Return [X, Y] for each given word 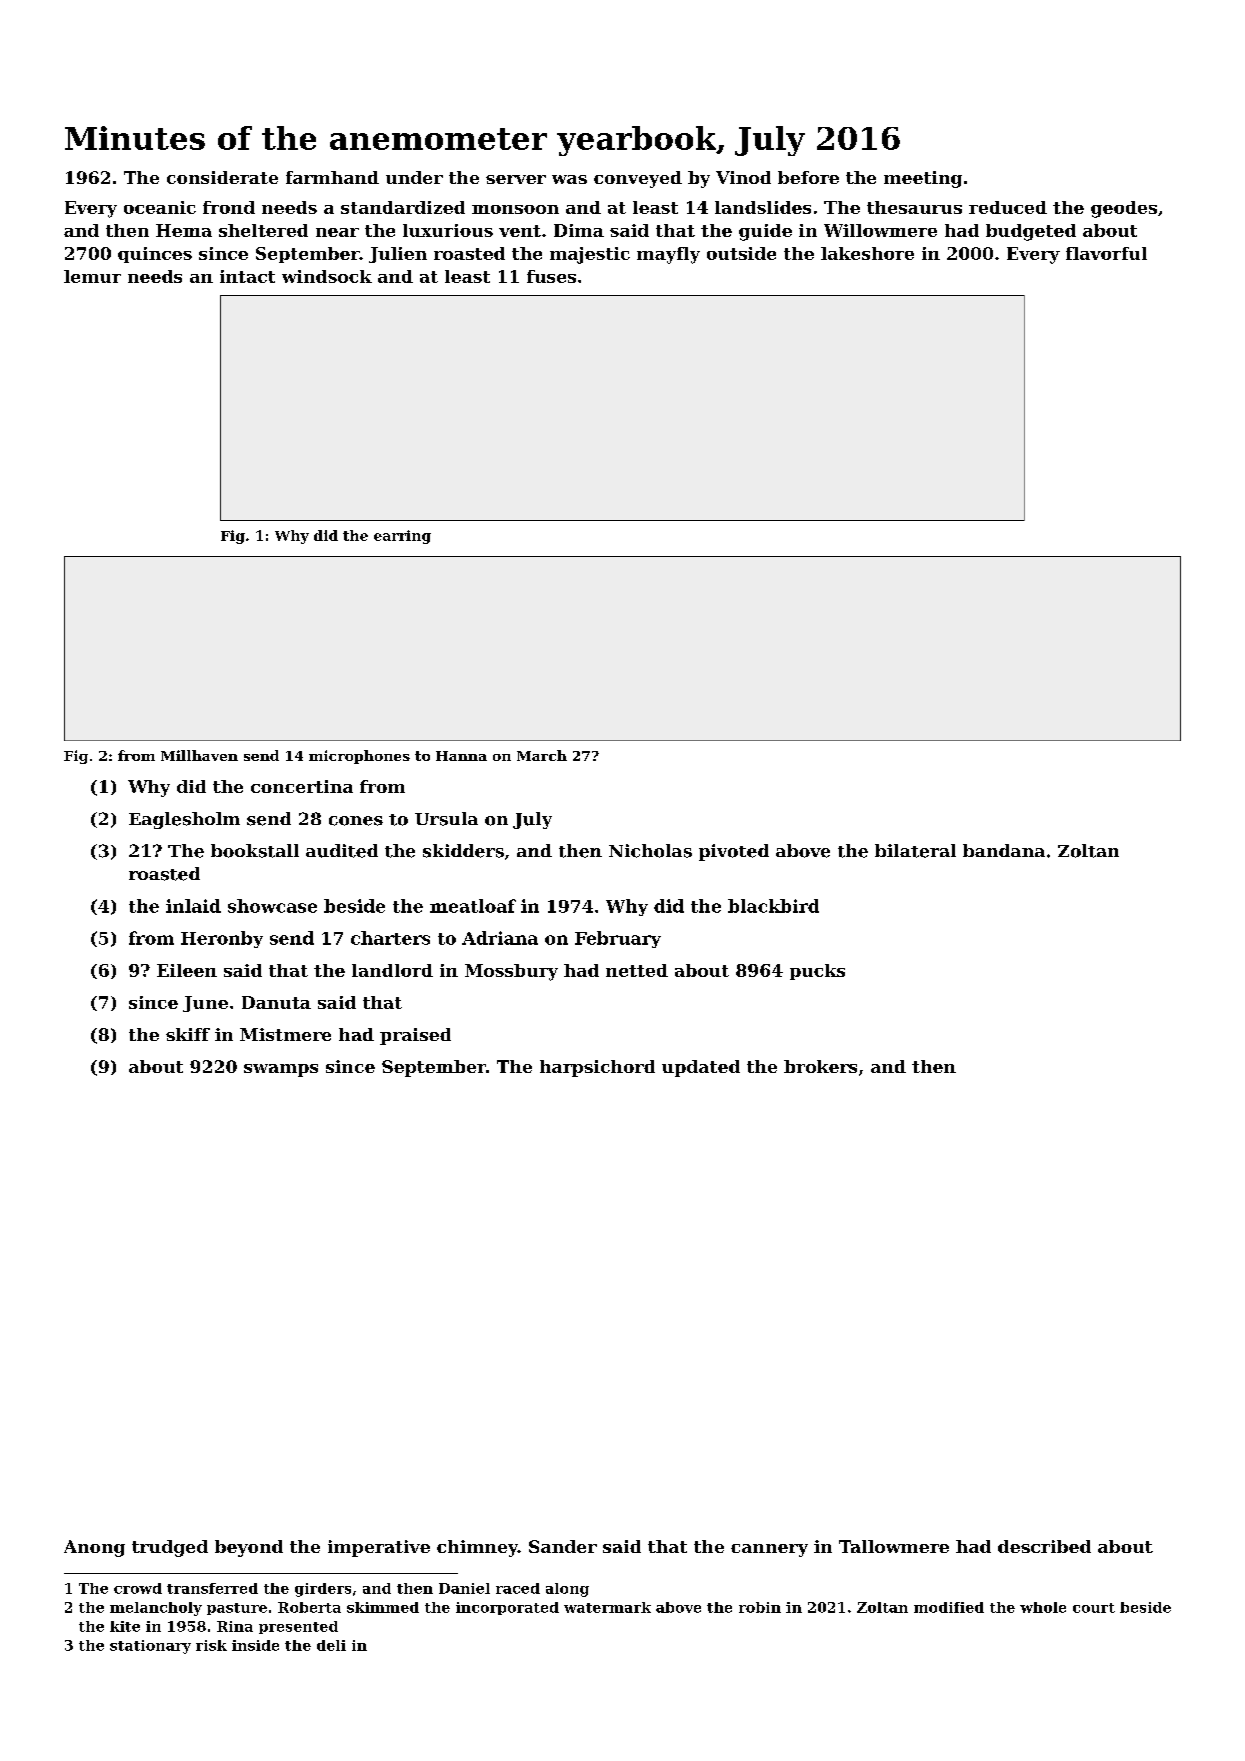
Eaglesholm [184, 820]
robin [760, 1607]
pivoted [734, 852]
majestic [590, 255]
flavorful [1106, 253]
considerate [222, 177]
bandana [1004, 850]
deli [331, 1645]
